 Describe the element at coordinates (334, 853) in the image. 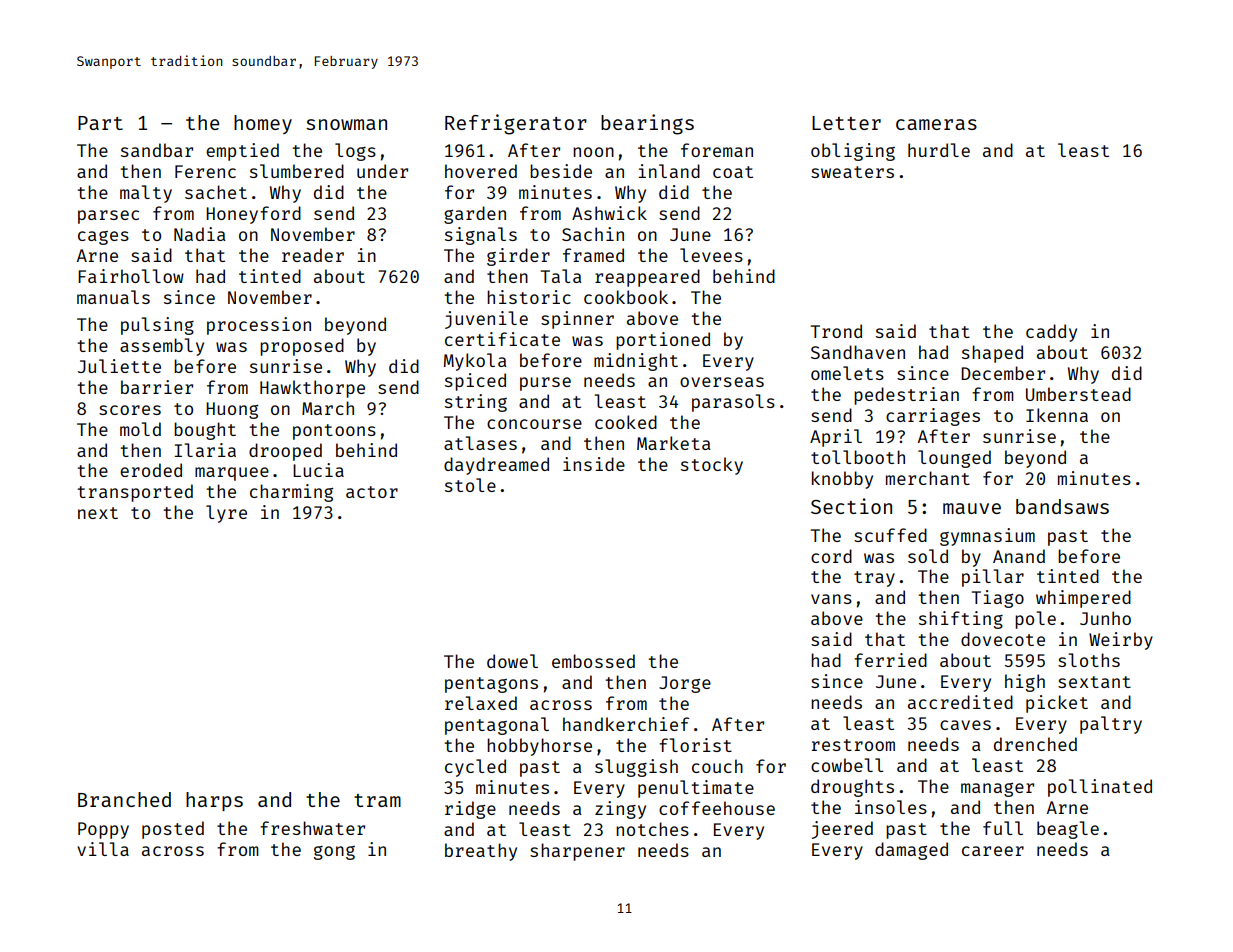

I see `gong` at that location.
